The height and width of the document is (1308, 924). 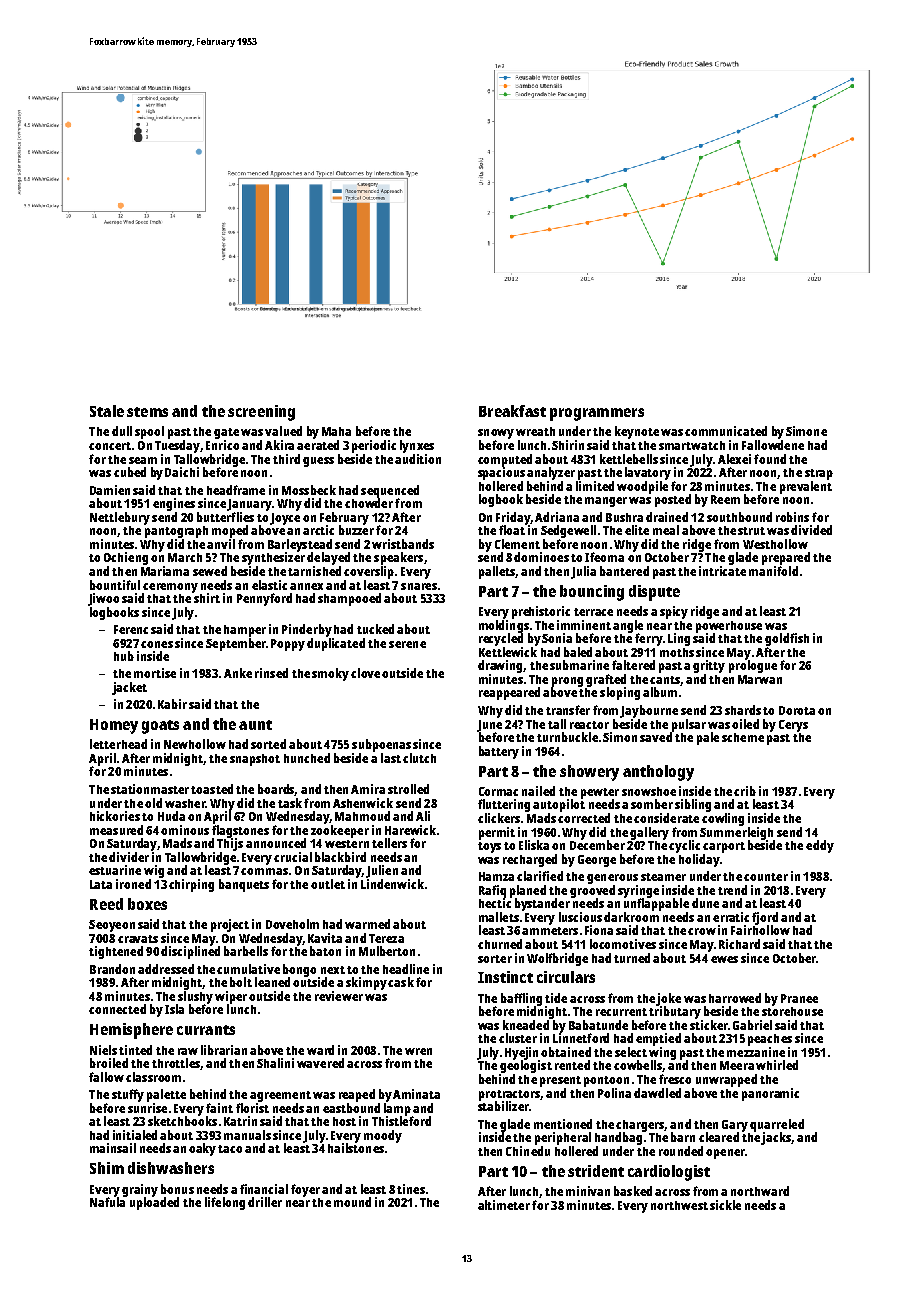 I want to click on host, so click(x=344, y=1121).
